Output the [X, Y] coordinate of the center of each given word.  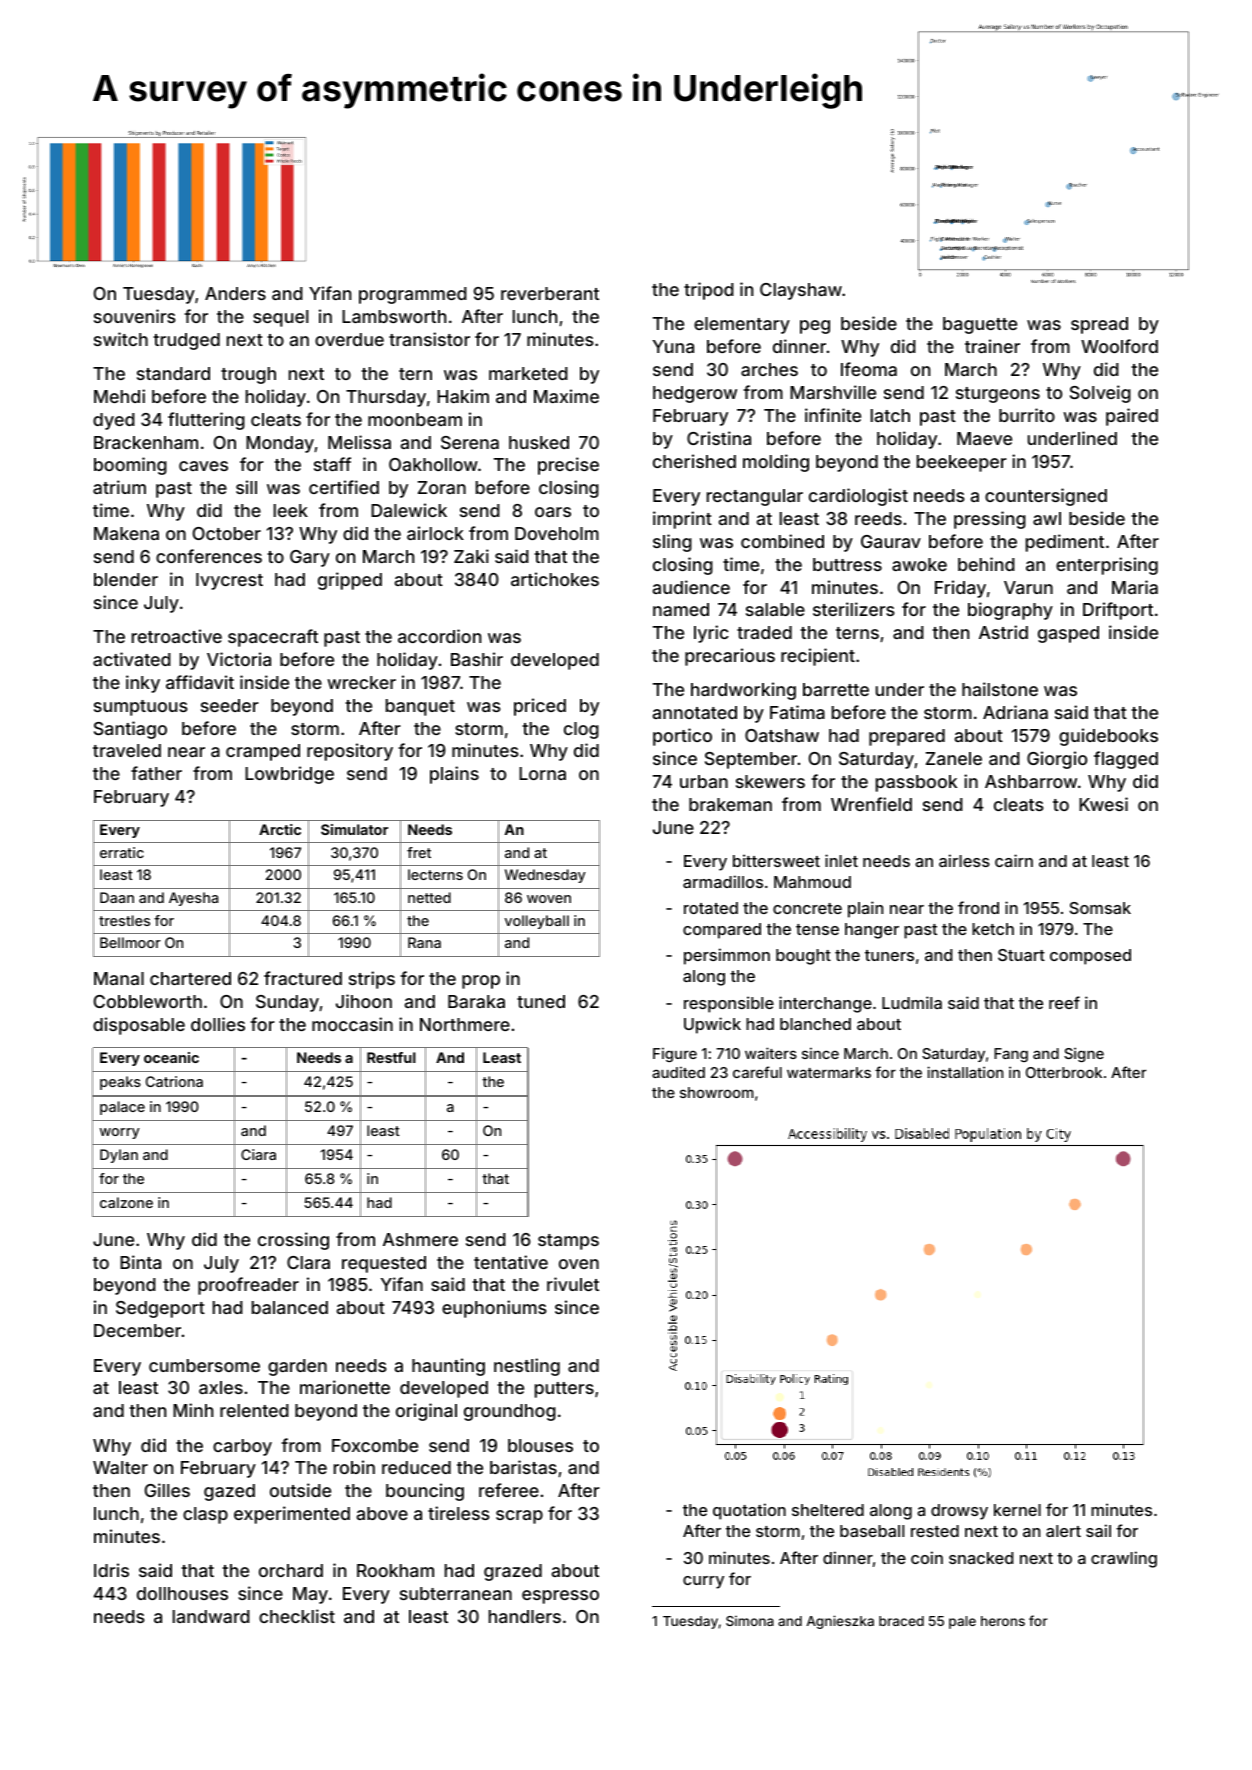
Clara [308, 1262]
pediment [1065, 543]
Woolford [1119, 346]
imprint [682, 520]
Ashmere [420, 1239]
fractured [303, 978]
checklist [297, 1616]
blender [126, 579]
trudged [186, 341]
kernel [1017, 1510]
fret [419, 852]
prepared [907, 737]
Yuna [673, 346]
